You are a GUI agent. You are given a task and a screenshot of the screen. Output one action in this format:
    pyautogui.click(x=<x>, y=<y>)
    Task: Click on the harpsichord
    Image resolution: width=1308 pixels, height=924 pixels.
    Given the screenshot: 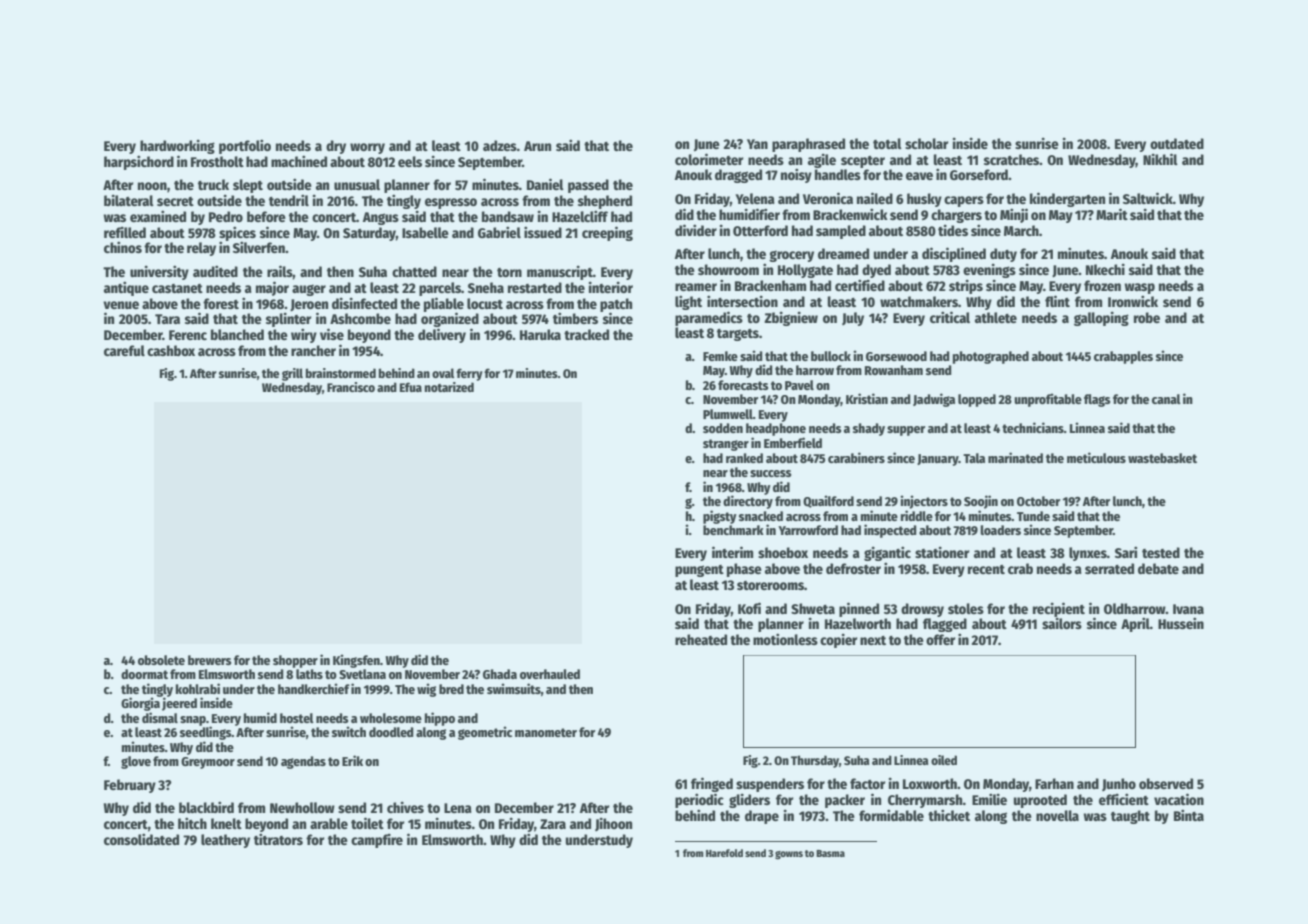 What is the action you would take?
    pyautogui.click(x=139, y=162)
